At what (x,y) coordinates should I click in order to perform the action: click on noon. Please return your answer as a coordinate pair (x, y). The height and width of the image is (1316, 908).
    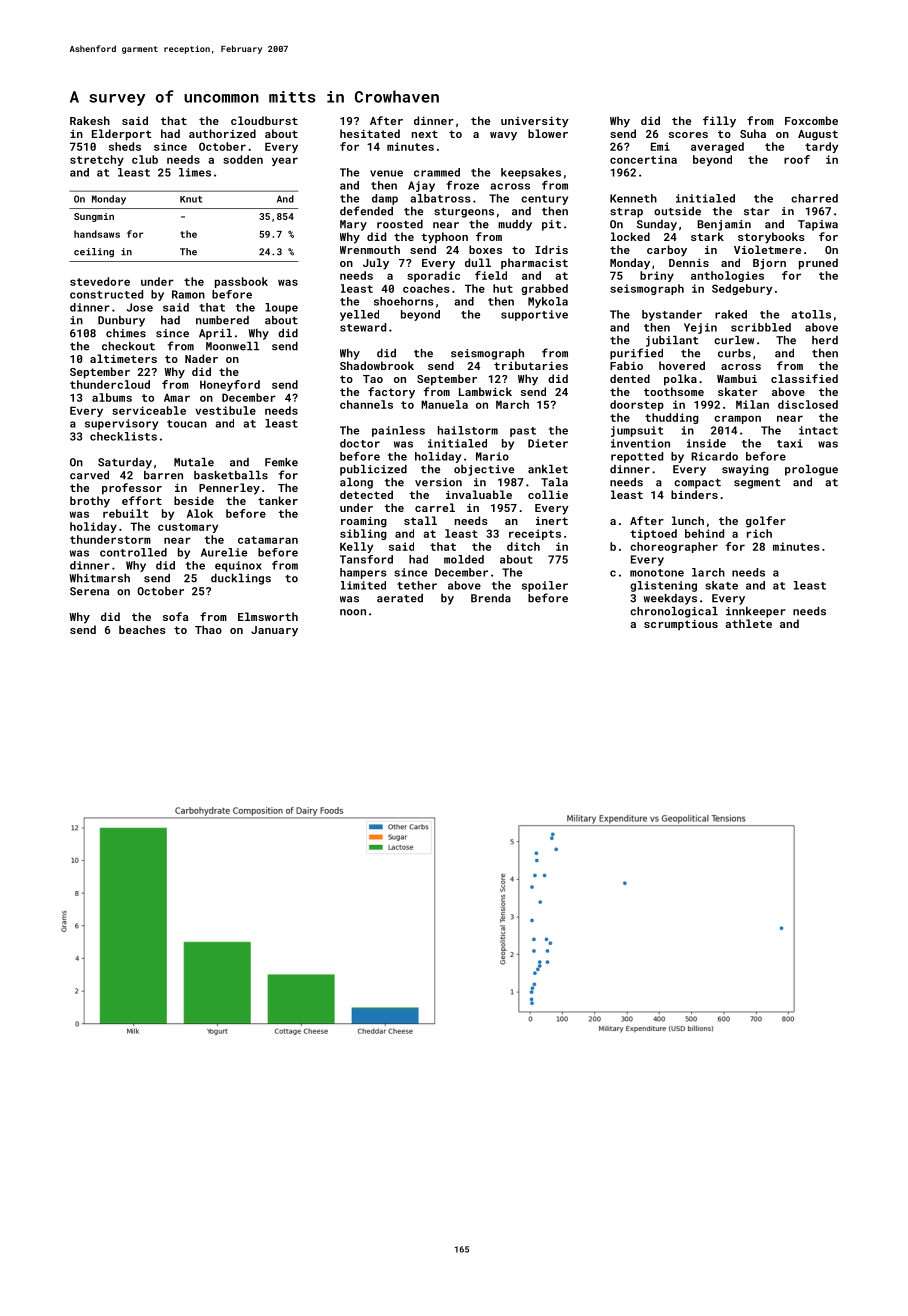
    Looking at the image, I should click on (353, 612).
